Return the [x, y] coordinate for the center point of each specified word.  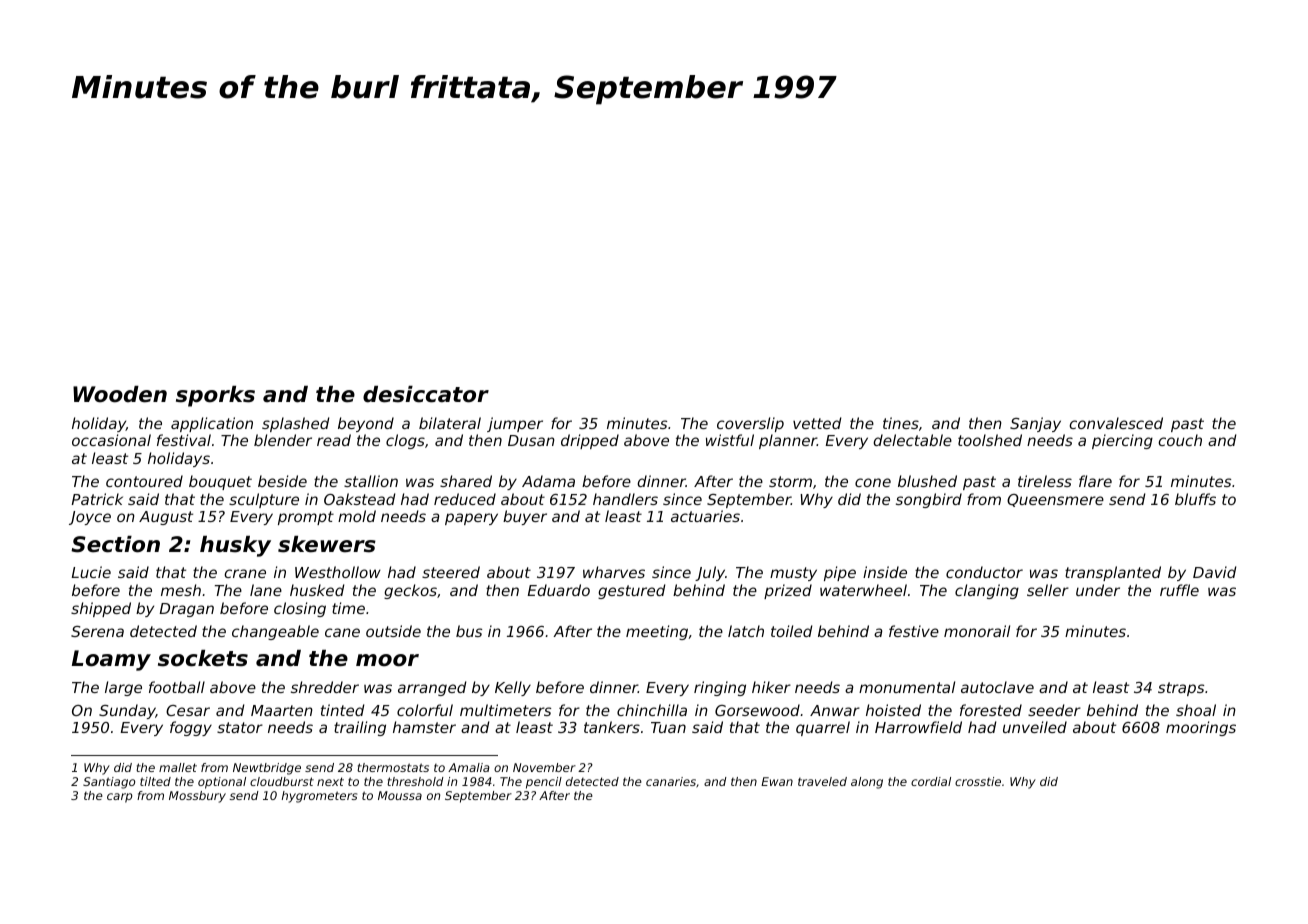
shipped [101, 609]
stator [240, 727]
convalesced [1116, 423]
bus [469, 631]
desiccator [426, 394]
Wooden [120, 394]
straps [1181, 689]
